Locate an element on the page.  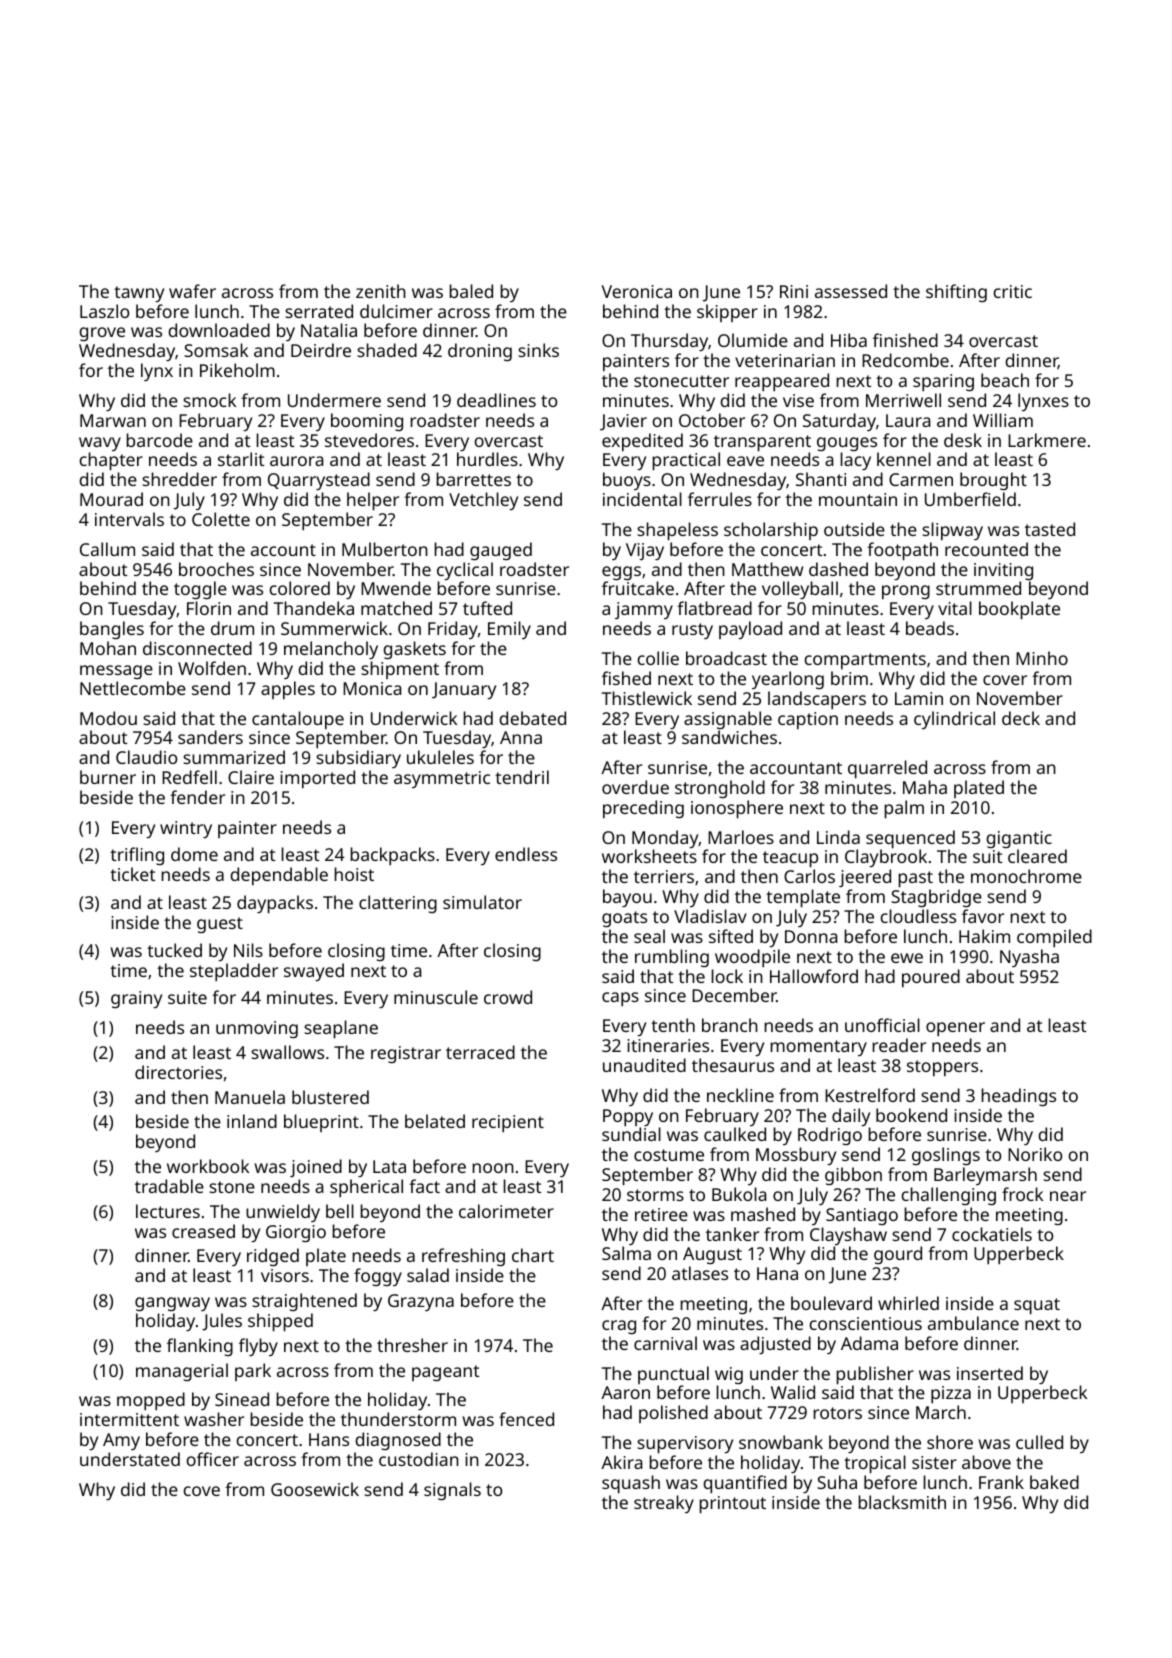
critic is located at coordinates (1012, 291).
